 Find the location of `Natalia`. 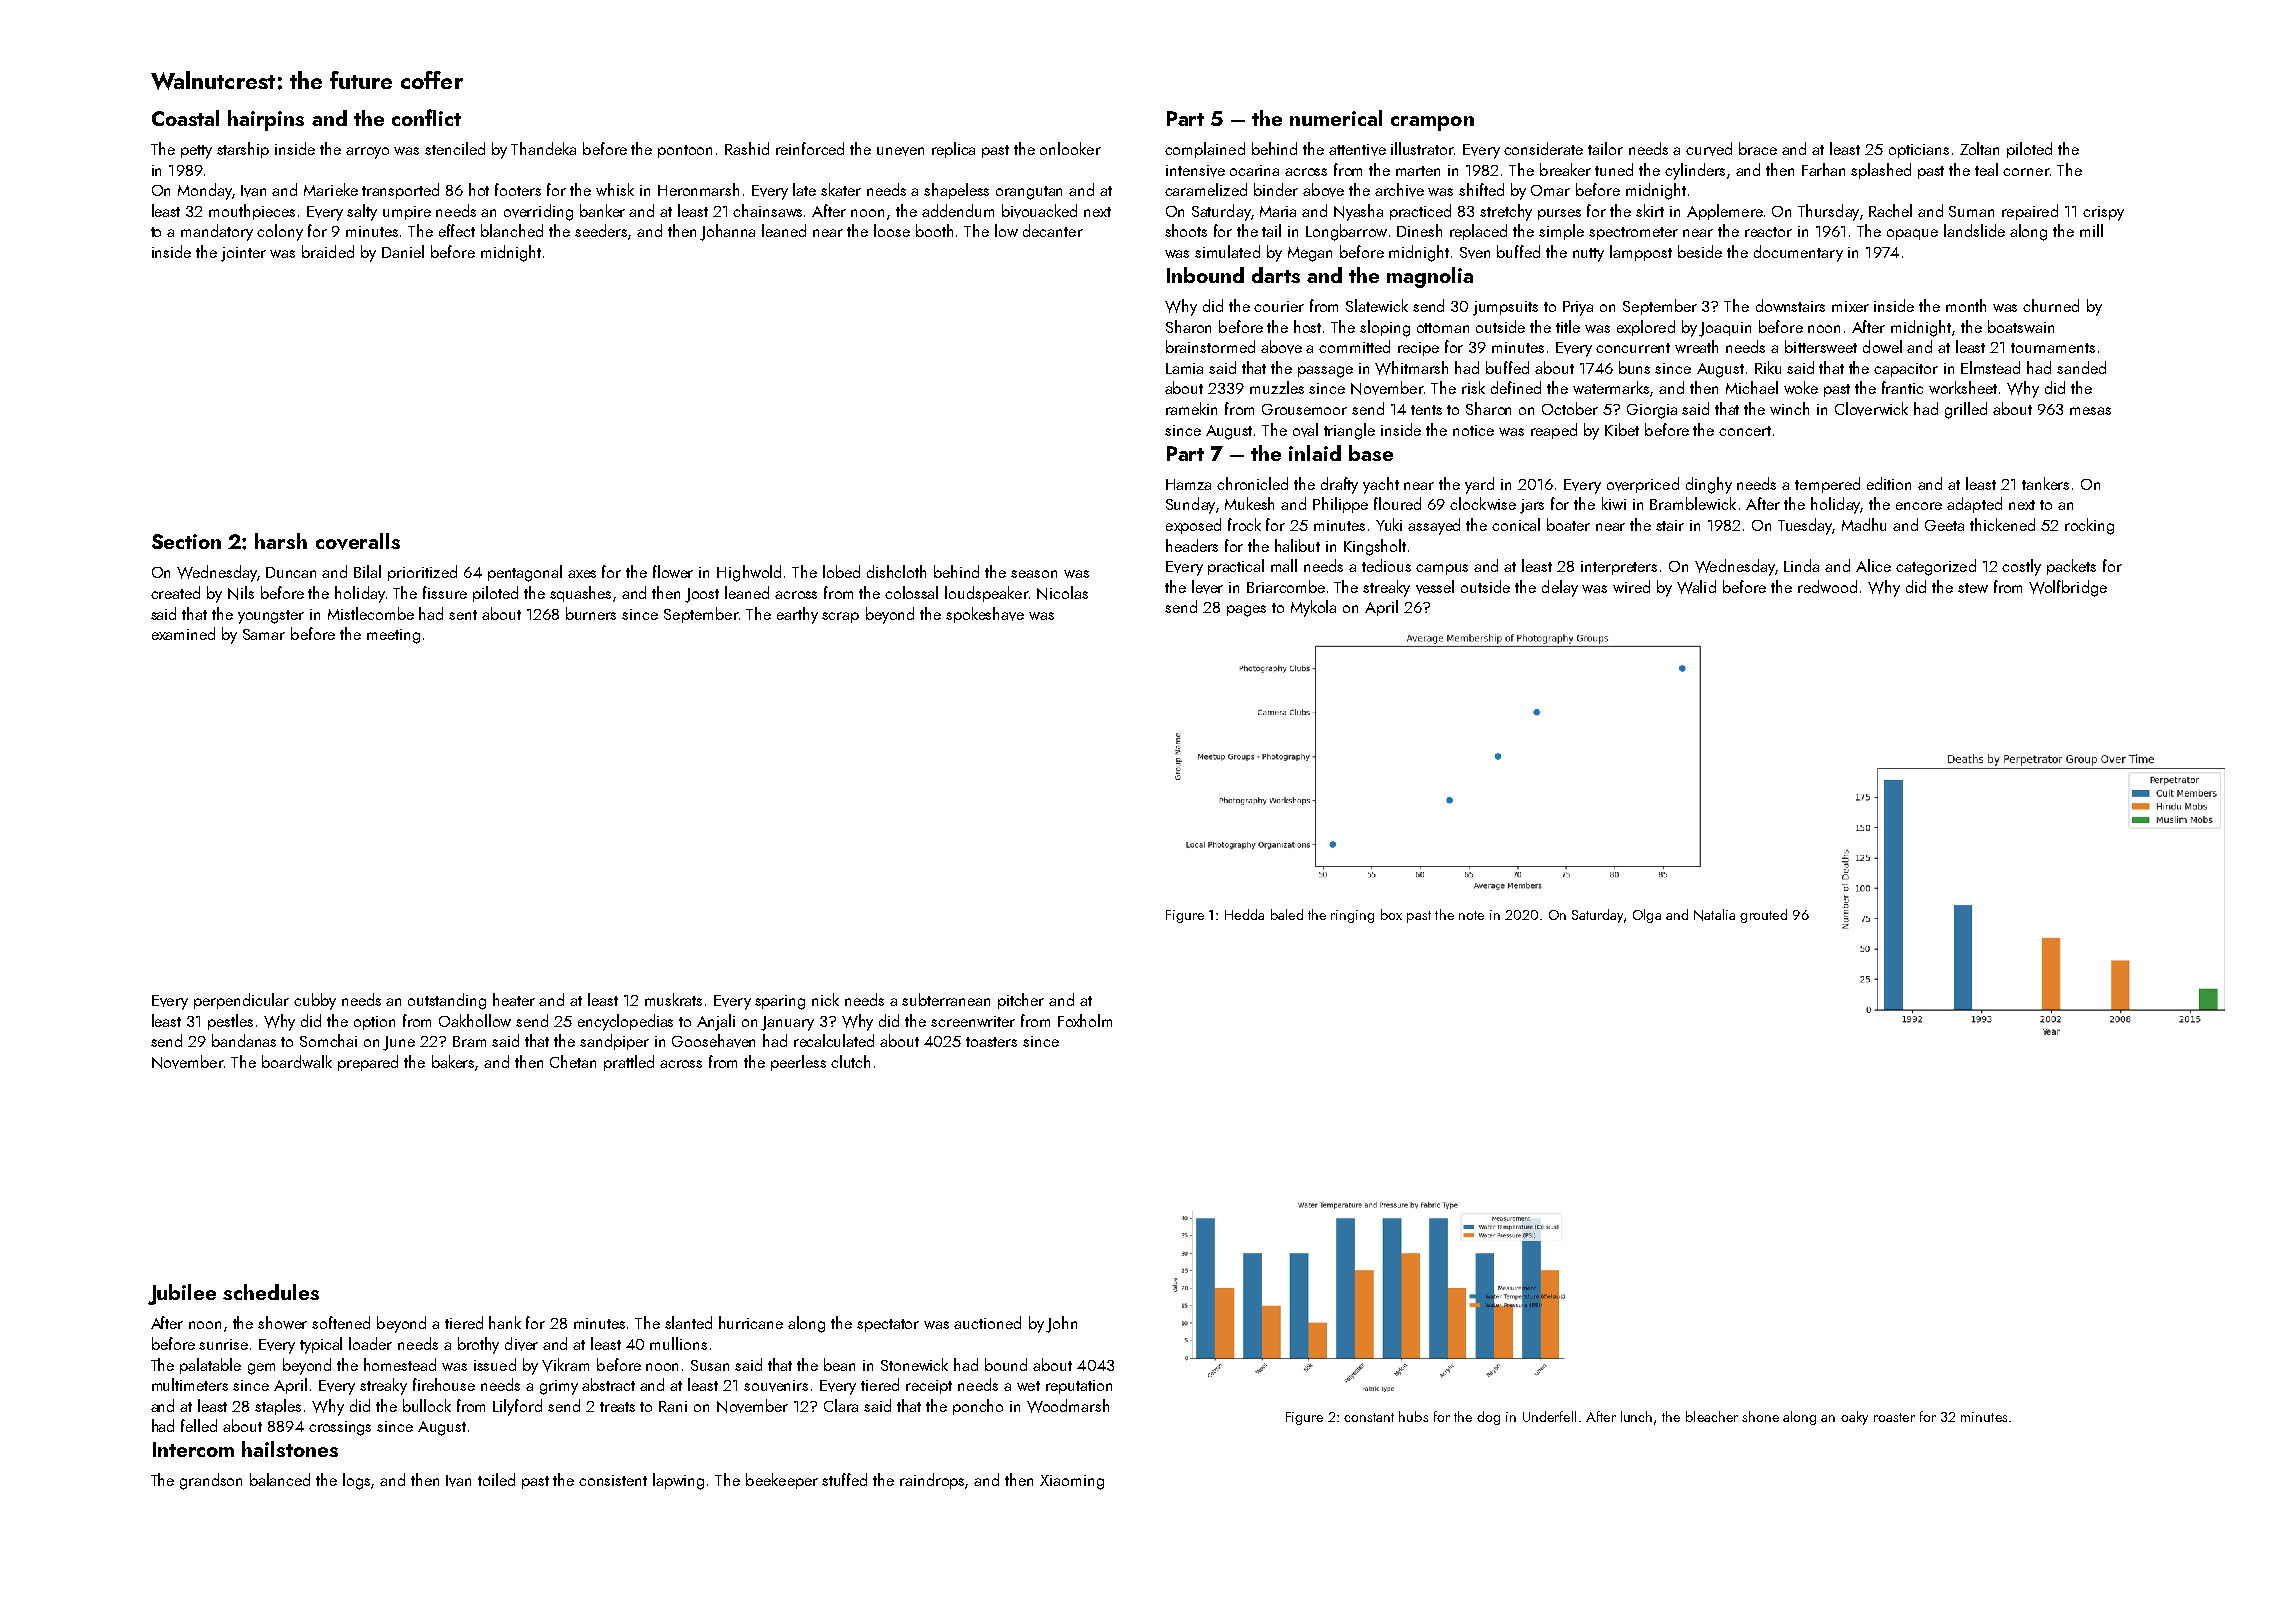

Natalia is located at coordinates (1714, 915).
